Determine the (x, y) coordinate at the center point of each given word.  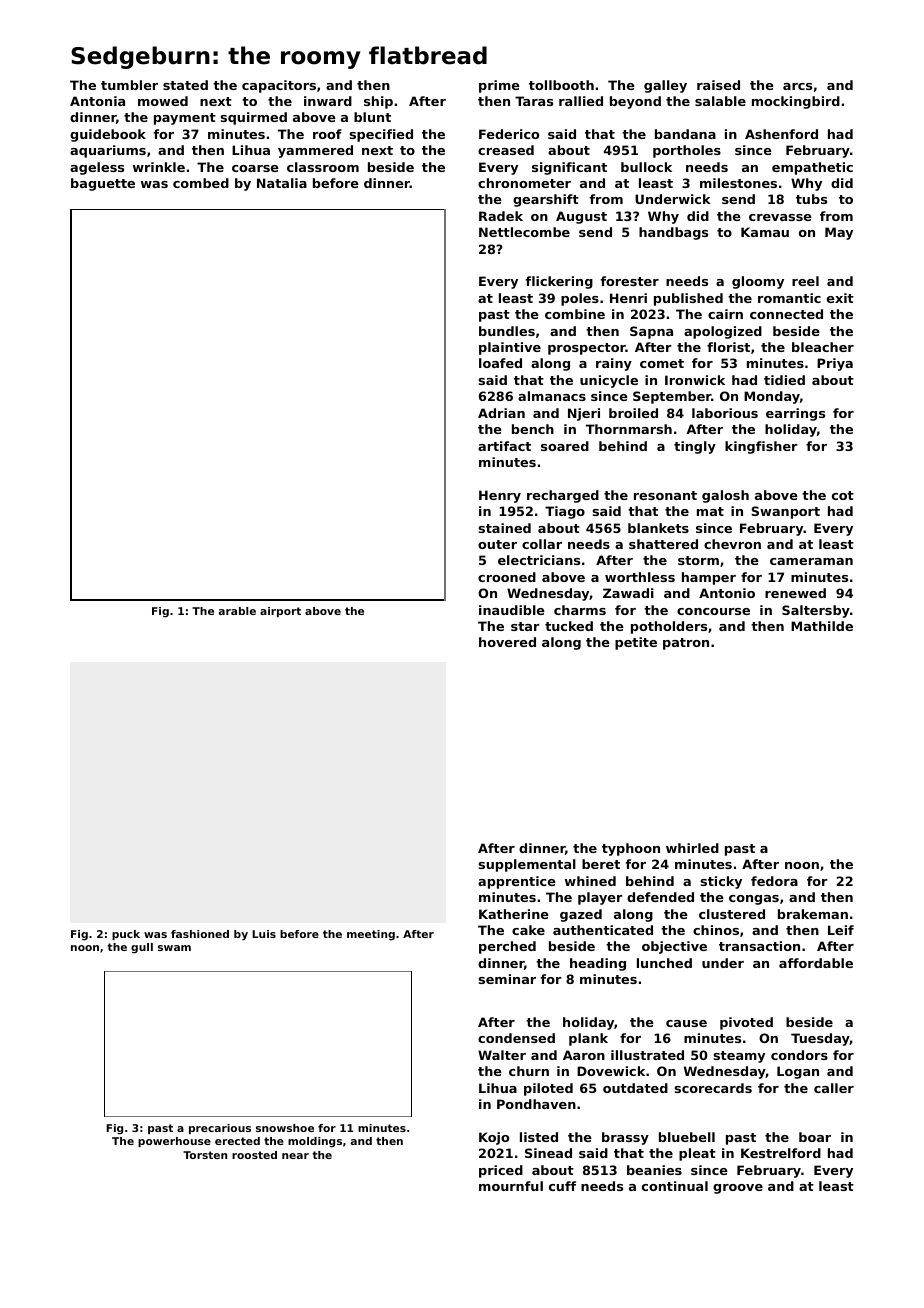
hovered (507, 642)
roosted (254, 1155)
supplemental (527, 865)
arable (237, 611)
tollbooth (561, 85)
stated (185, 85)
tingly (695, 447)
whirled (692, 848)
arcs (797, 86)
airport (280, 612)
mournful (511, 1186)
